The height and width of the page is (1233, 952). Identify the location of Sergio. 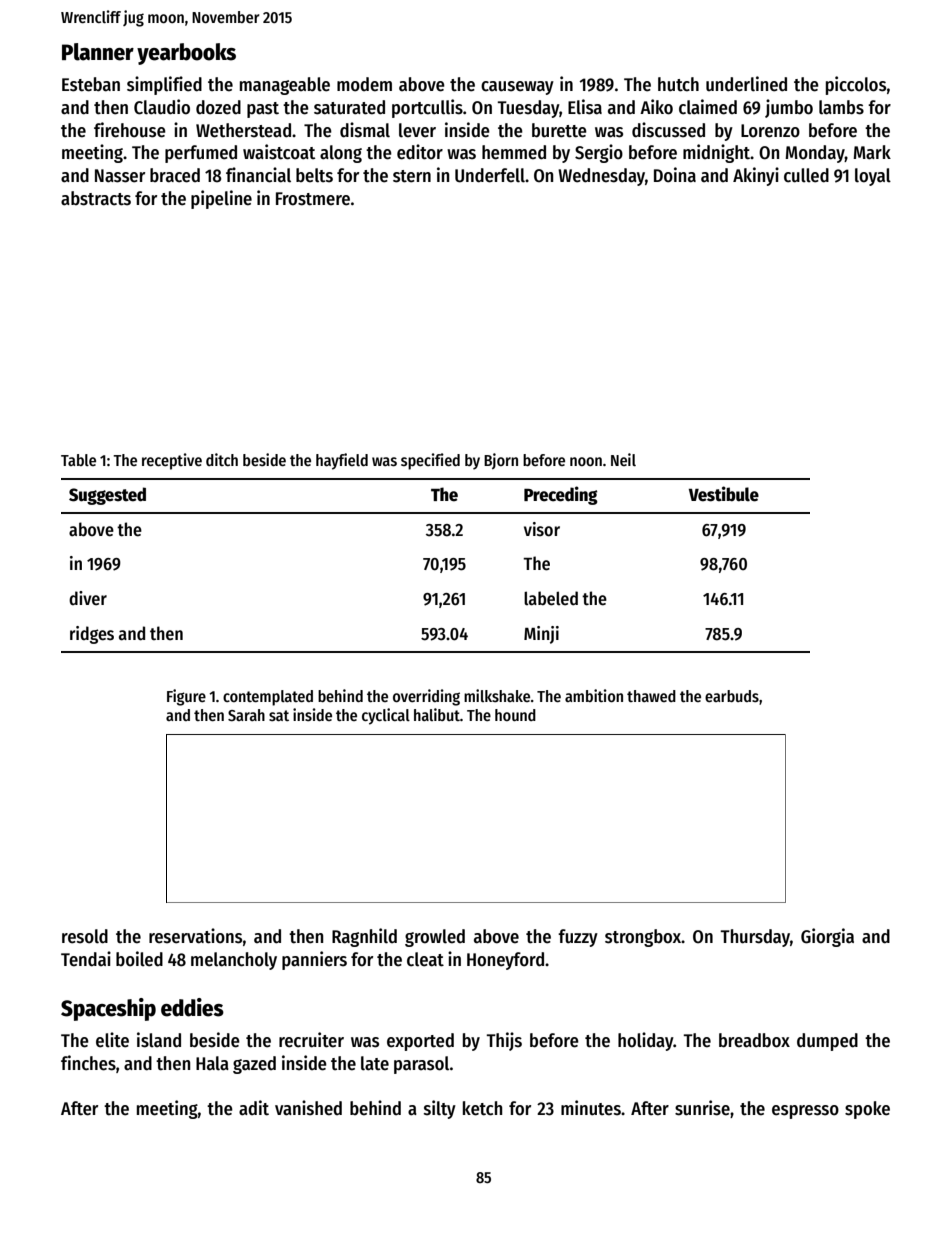
(599, 153).
